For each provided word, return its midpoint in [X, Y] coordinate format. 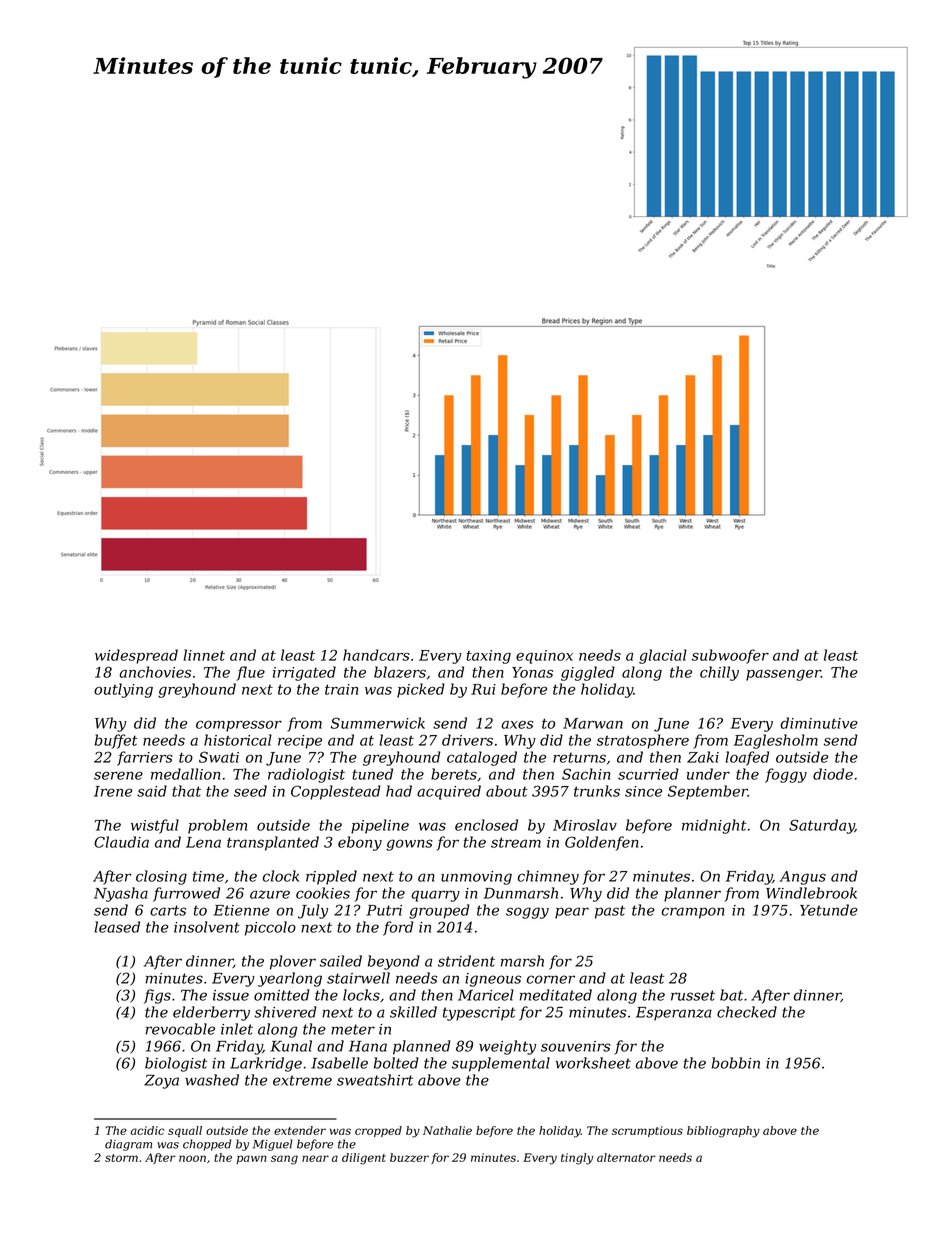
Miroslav [585, 825]
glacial [663, 656]
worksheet [593, 1063]
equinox [544, 657]
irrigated [304, 673]
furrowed [186, 894]
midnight [714, 826]
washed [212, 1080]
